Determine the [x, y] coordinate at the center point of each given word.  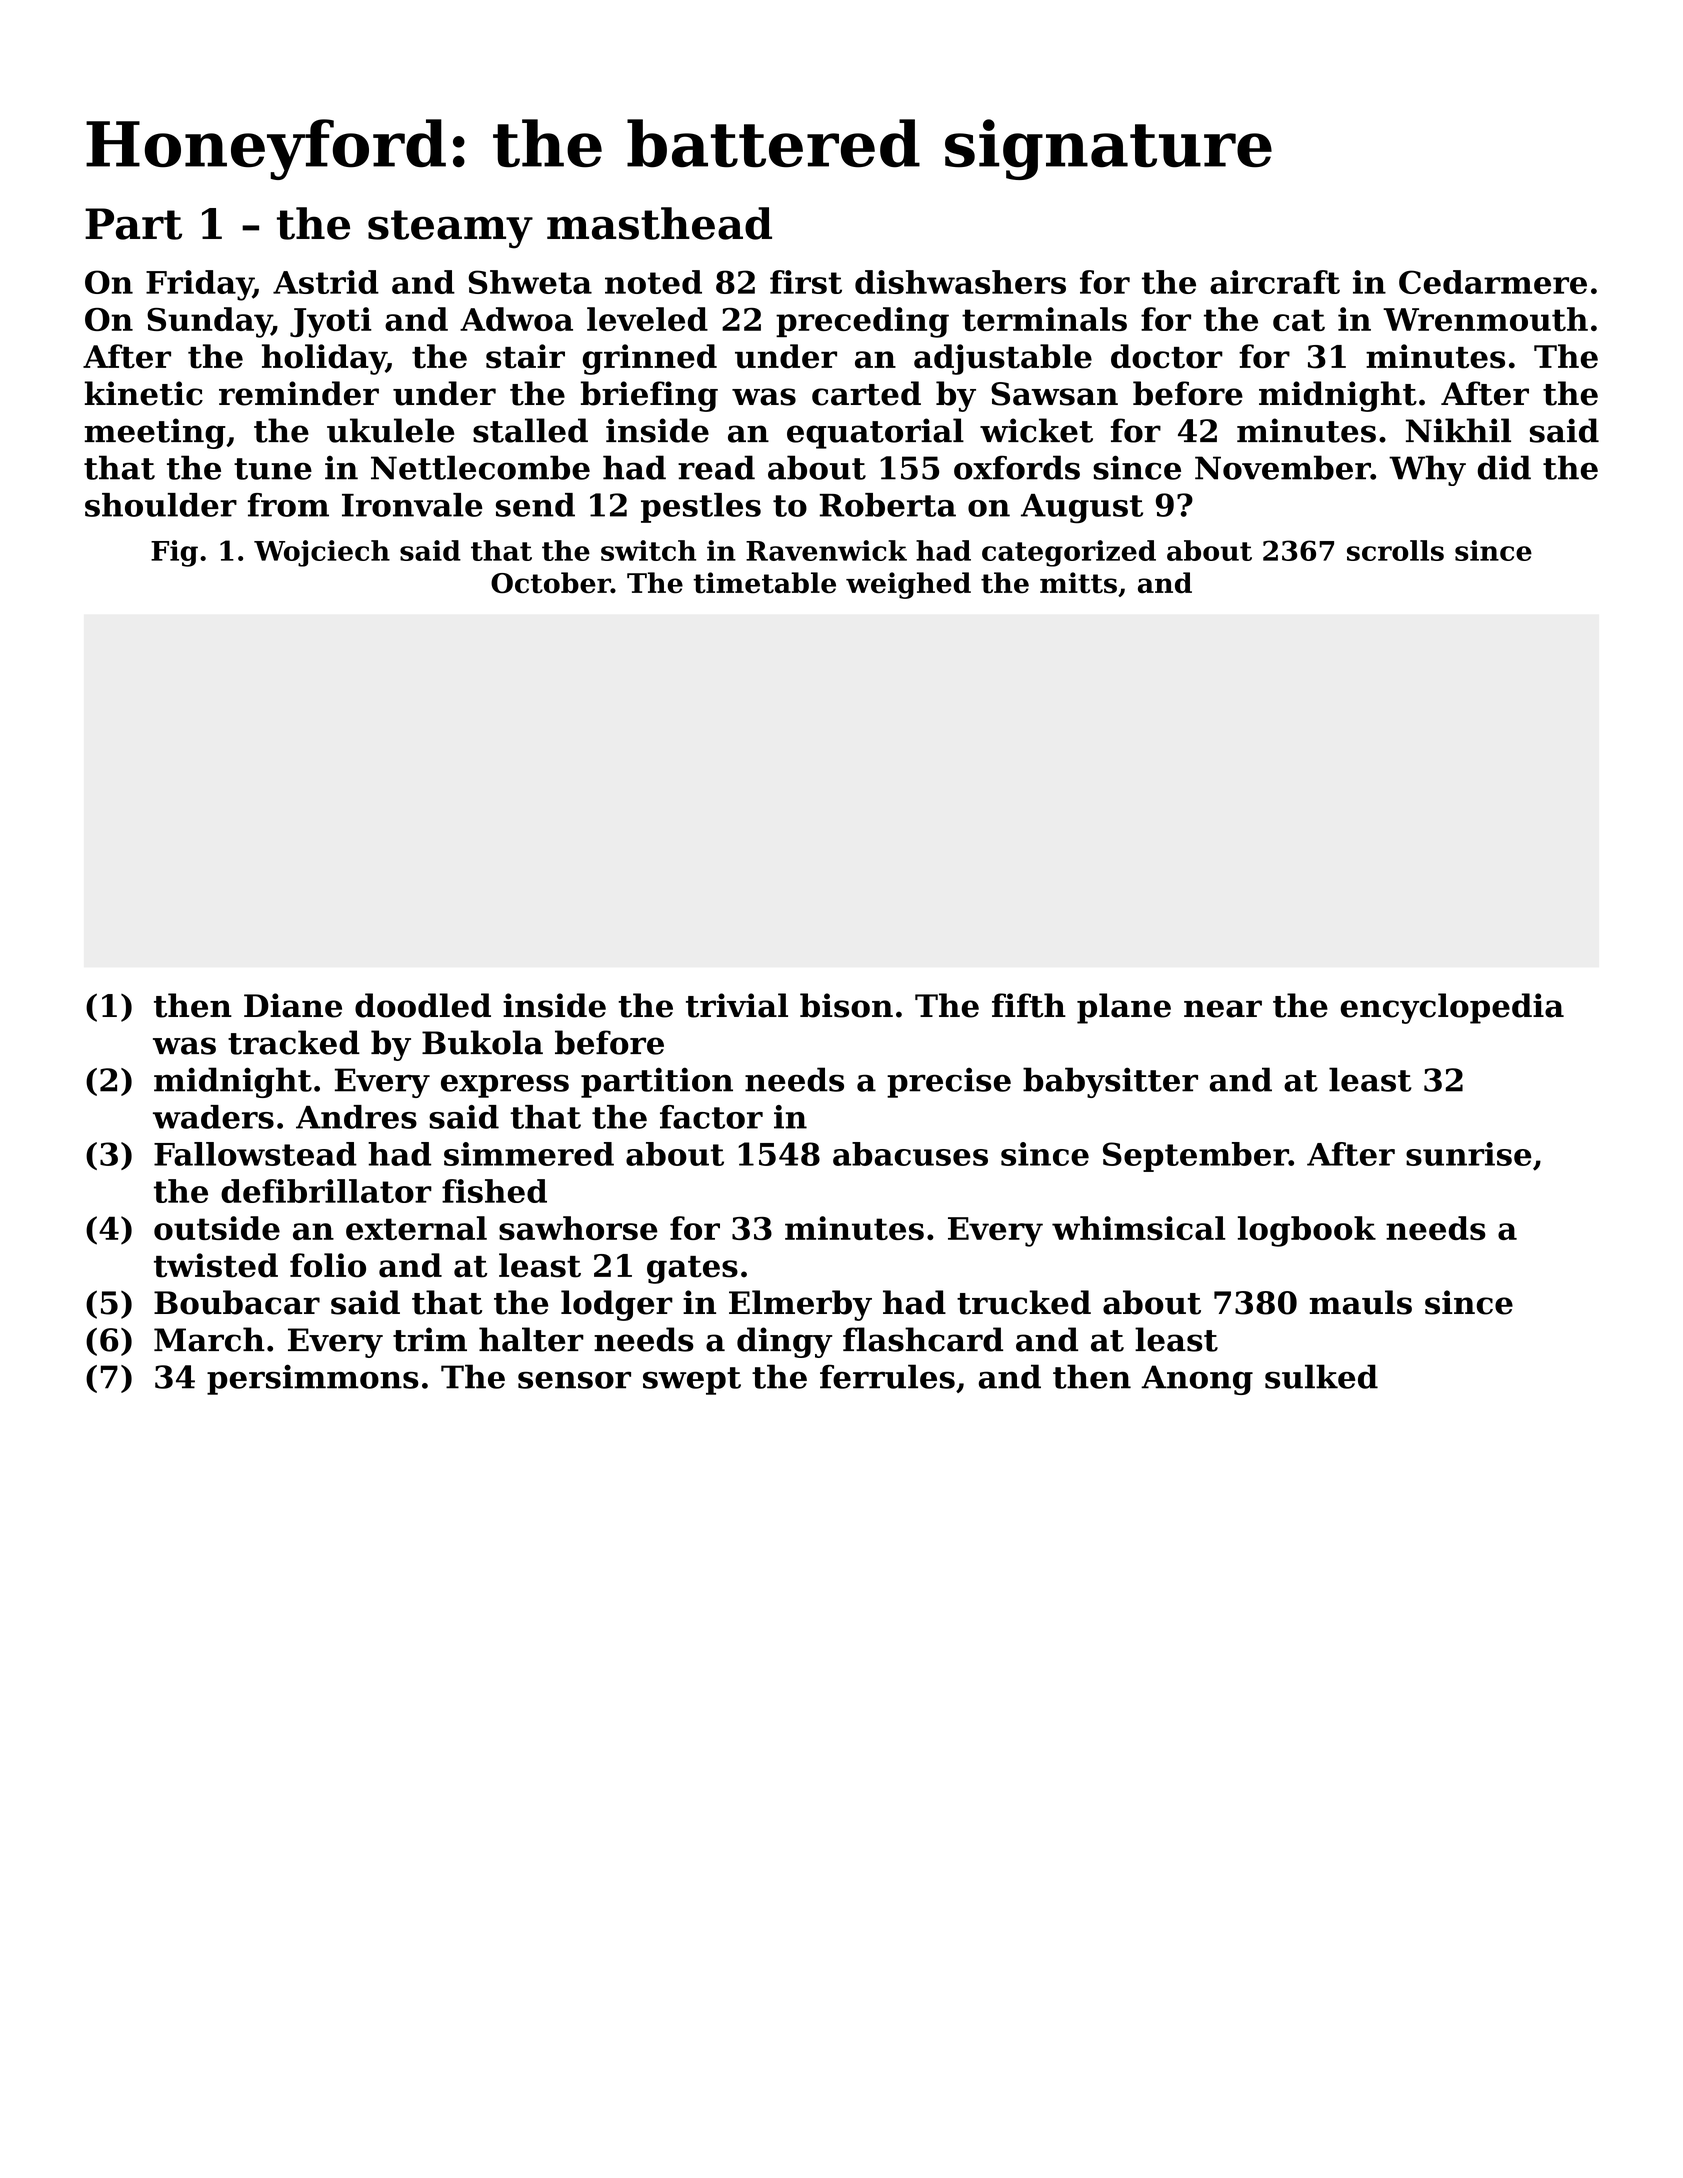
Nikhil [1458, 430]
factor [711, 1117]
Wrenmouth [1485, 319]
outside [217, 1228]
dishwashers [960, 282]
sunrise [1469, 1154]
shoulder [161, 505]
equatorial [875, 433]
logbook [1307, 1231]
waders [213, 1117]
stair [525, 356]
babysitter [1110, 1082]
